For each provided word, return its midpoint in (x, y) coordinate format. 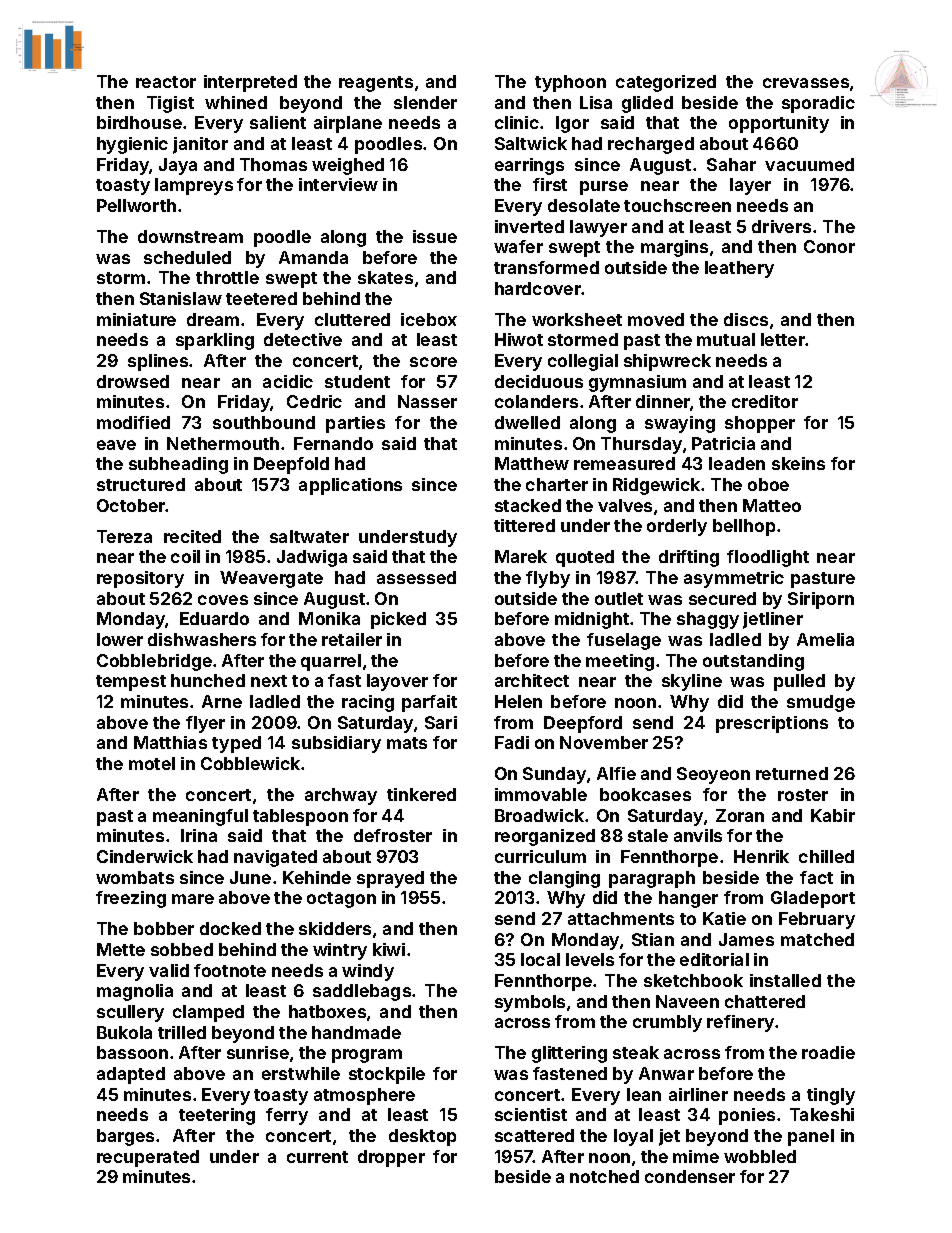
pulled (799, 682)
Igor (572, 124)
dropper (391, 1158)
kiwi (389, 949)
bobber (164, 928)
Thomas (273, 164)
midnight (592, 620)
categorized (666, 83)
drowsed (133, 381)
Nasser (427, 401)
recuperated (148, 1158)
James (746, 939)
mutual (726, 339)
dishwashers (202, 639)
